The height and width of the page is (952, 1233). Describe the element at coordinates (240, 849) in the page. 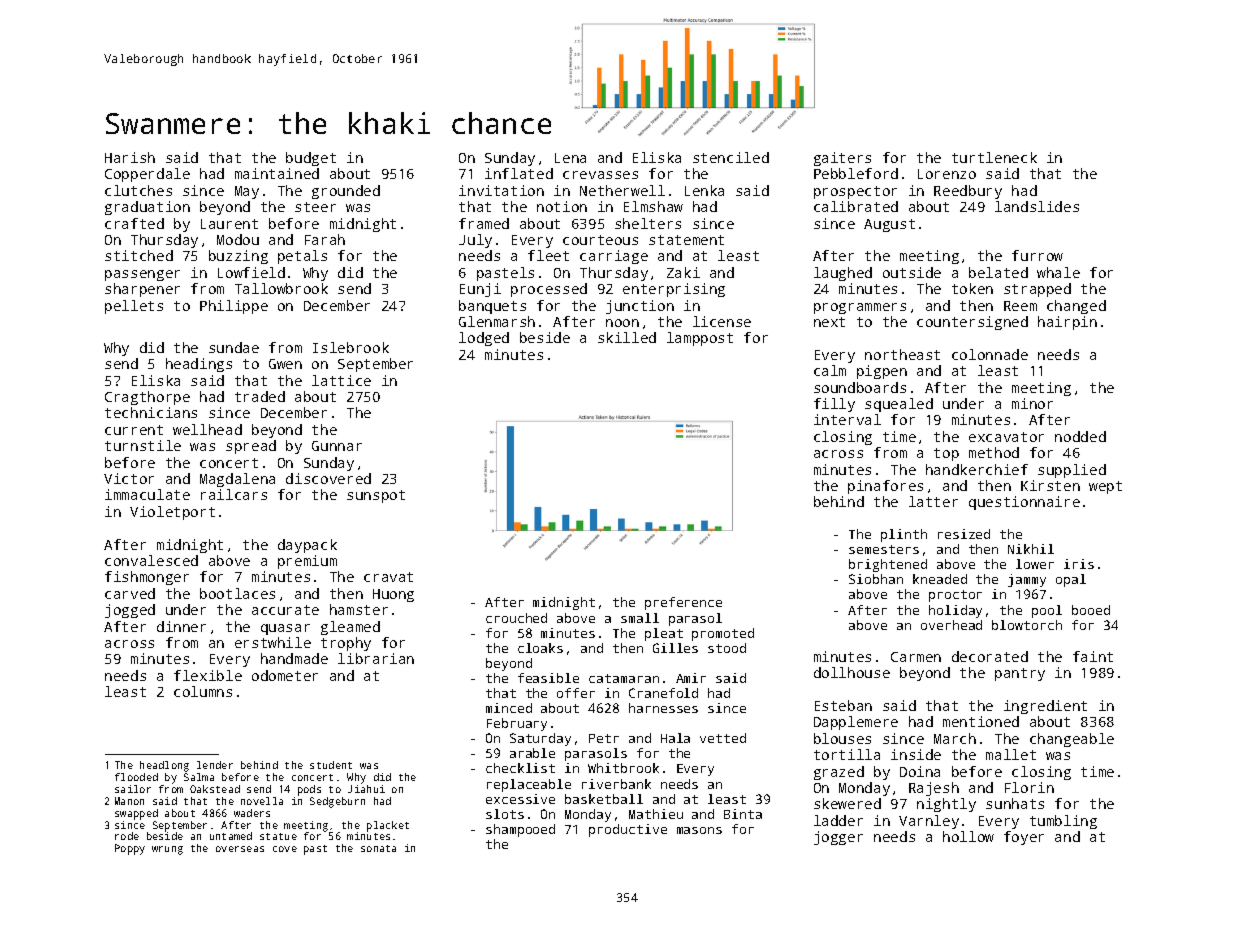

I see `overseas` at that location.
